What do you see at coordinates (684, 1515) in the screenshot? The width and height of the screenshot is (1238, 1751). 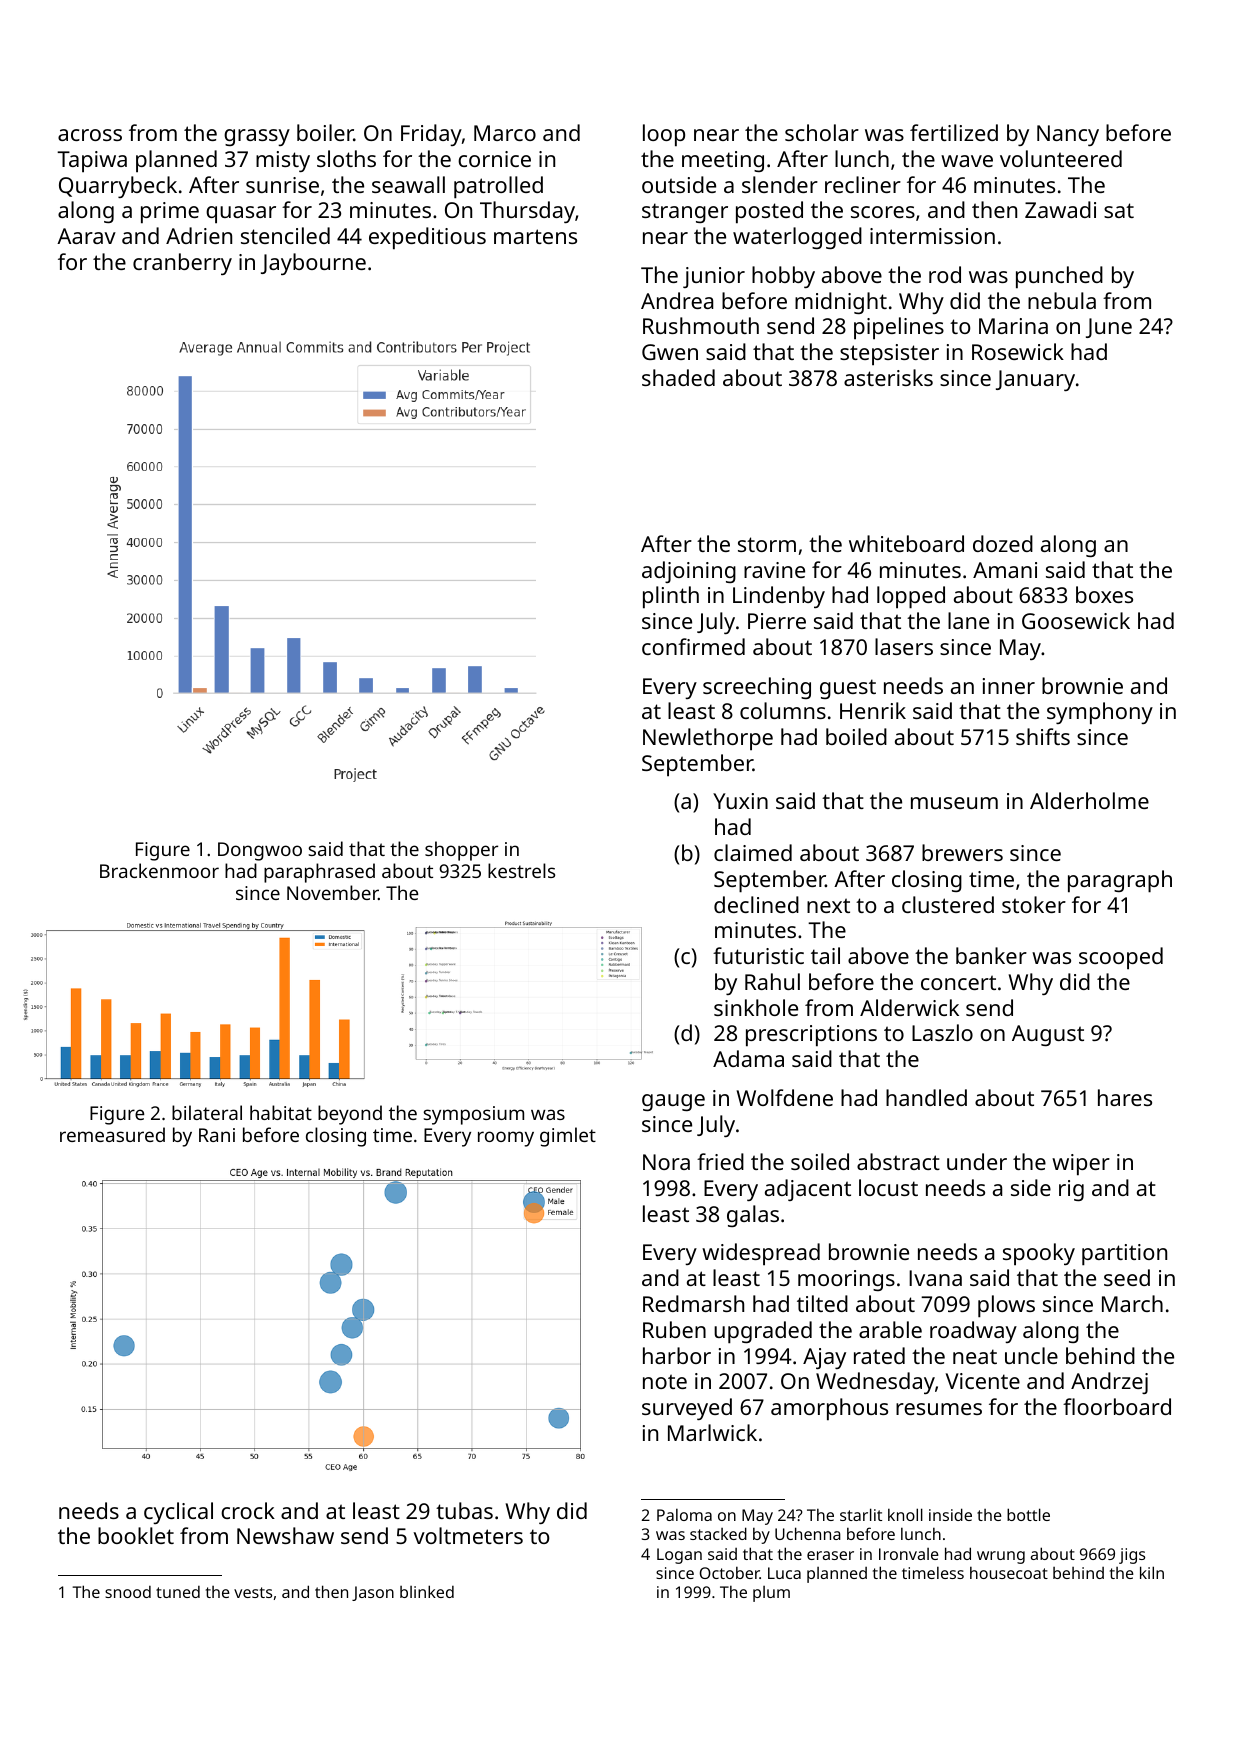 I see `Paloma` at bounding box center [684, 1515].
